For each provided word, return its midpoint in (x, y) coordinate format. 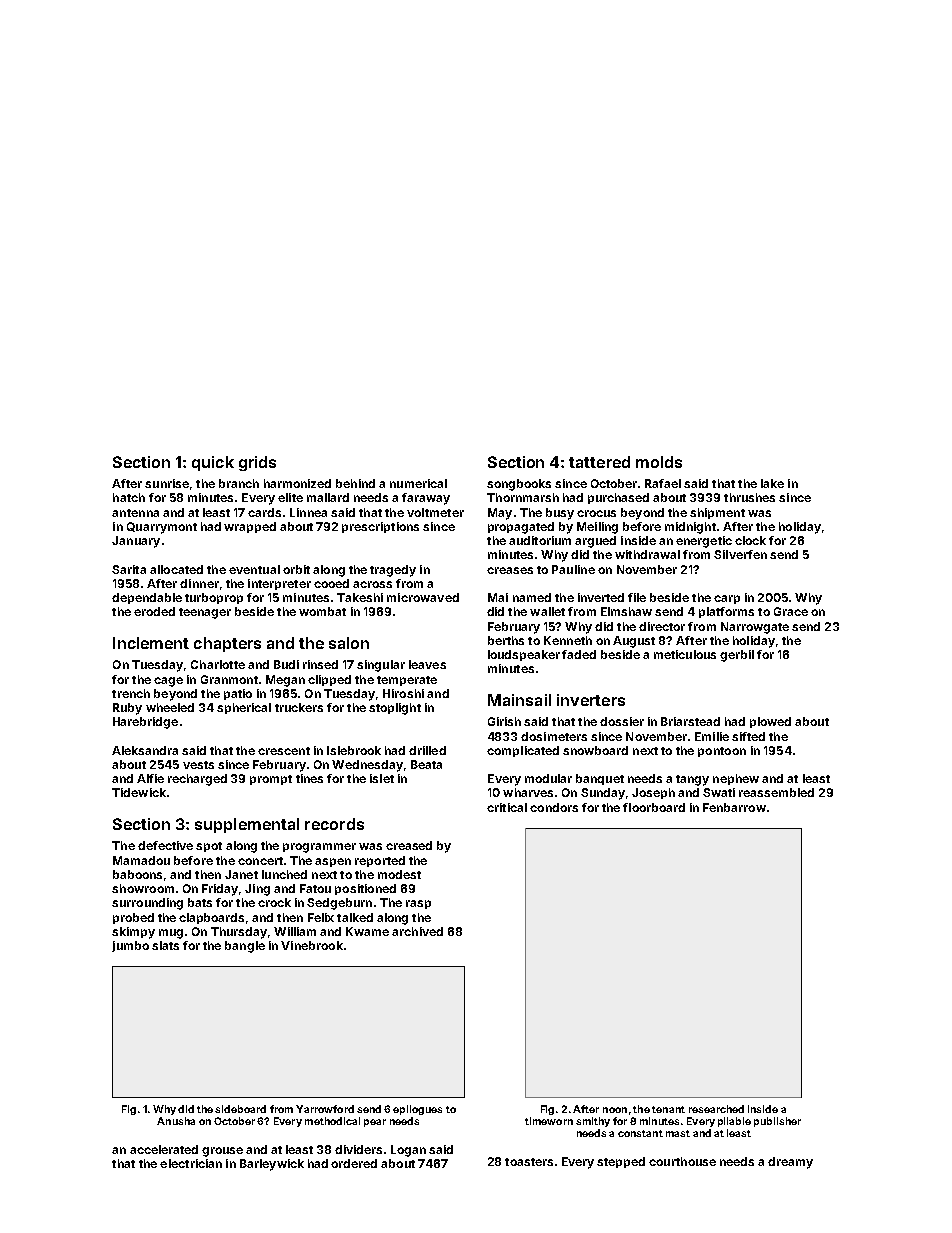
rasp (418, 904)
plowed (770, 722)
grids (257, 463)
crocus (596, 513)
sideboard (240, 1109)
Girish (504, 721)
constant (640, 1133)
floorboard (654, 807)
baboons (137, 874)
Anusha (176, 1121)
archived (417, 931)
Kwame (367, 931)
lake (772, 483)
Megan (285, 681)
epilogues (417, 1110)
